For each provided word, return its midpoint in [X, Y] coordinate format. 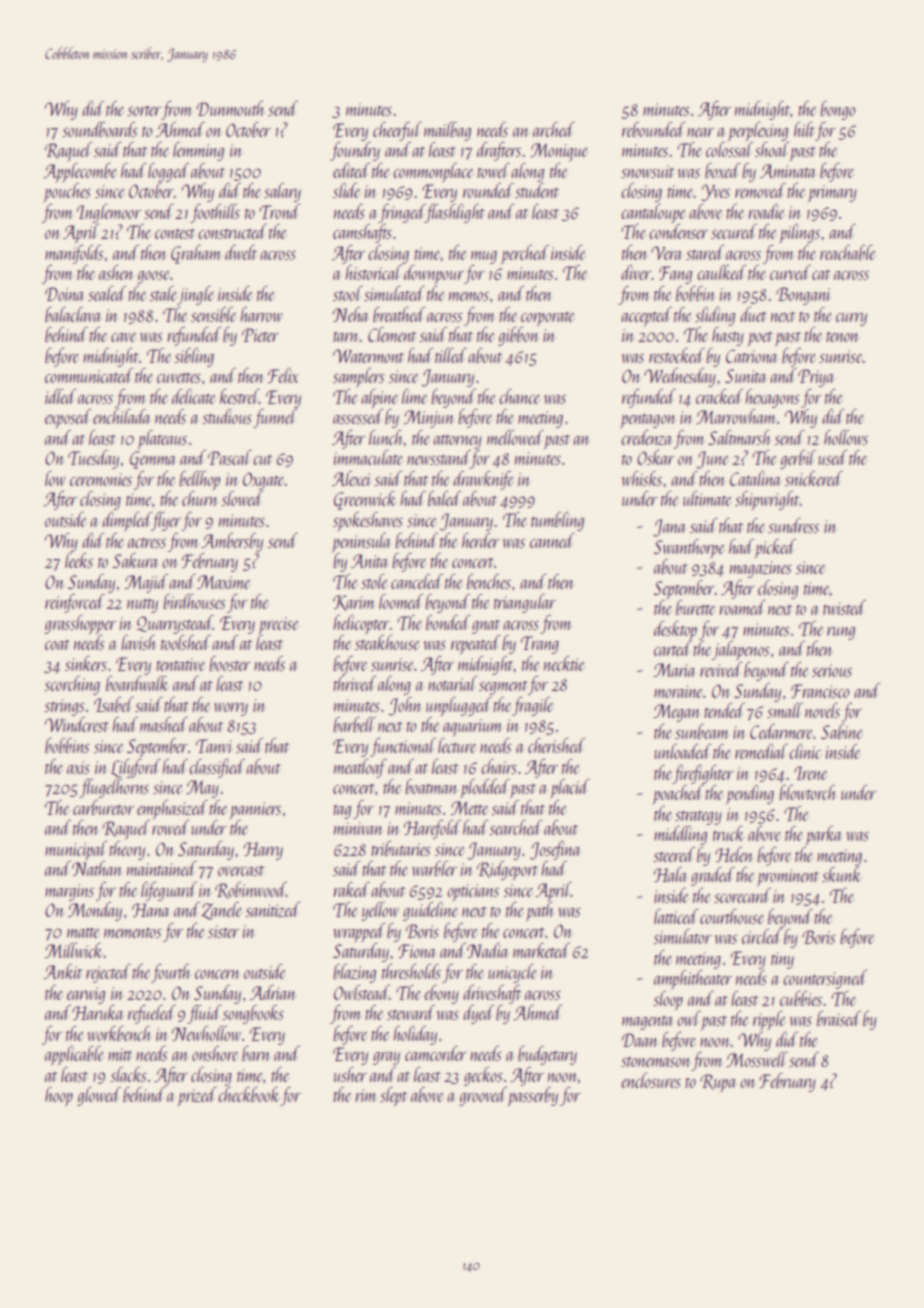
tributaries [401, 848]
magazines [761, 569]
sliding [715, 316]
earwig [86, 995]
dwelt [241, 252]
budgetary [547, 1055]
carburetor [103, 807]
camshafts [362, 233]
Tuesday [93, 459]
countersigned [825, 979]
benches [489, 581]
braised [839, 1018]
